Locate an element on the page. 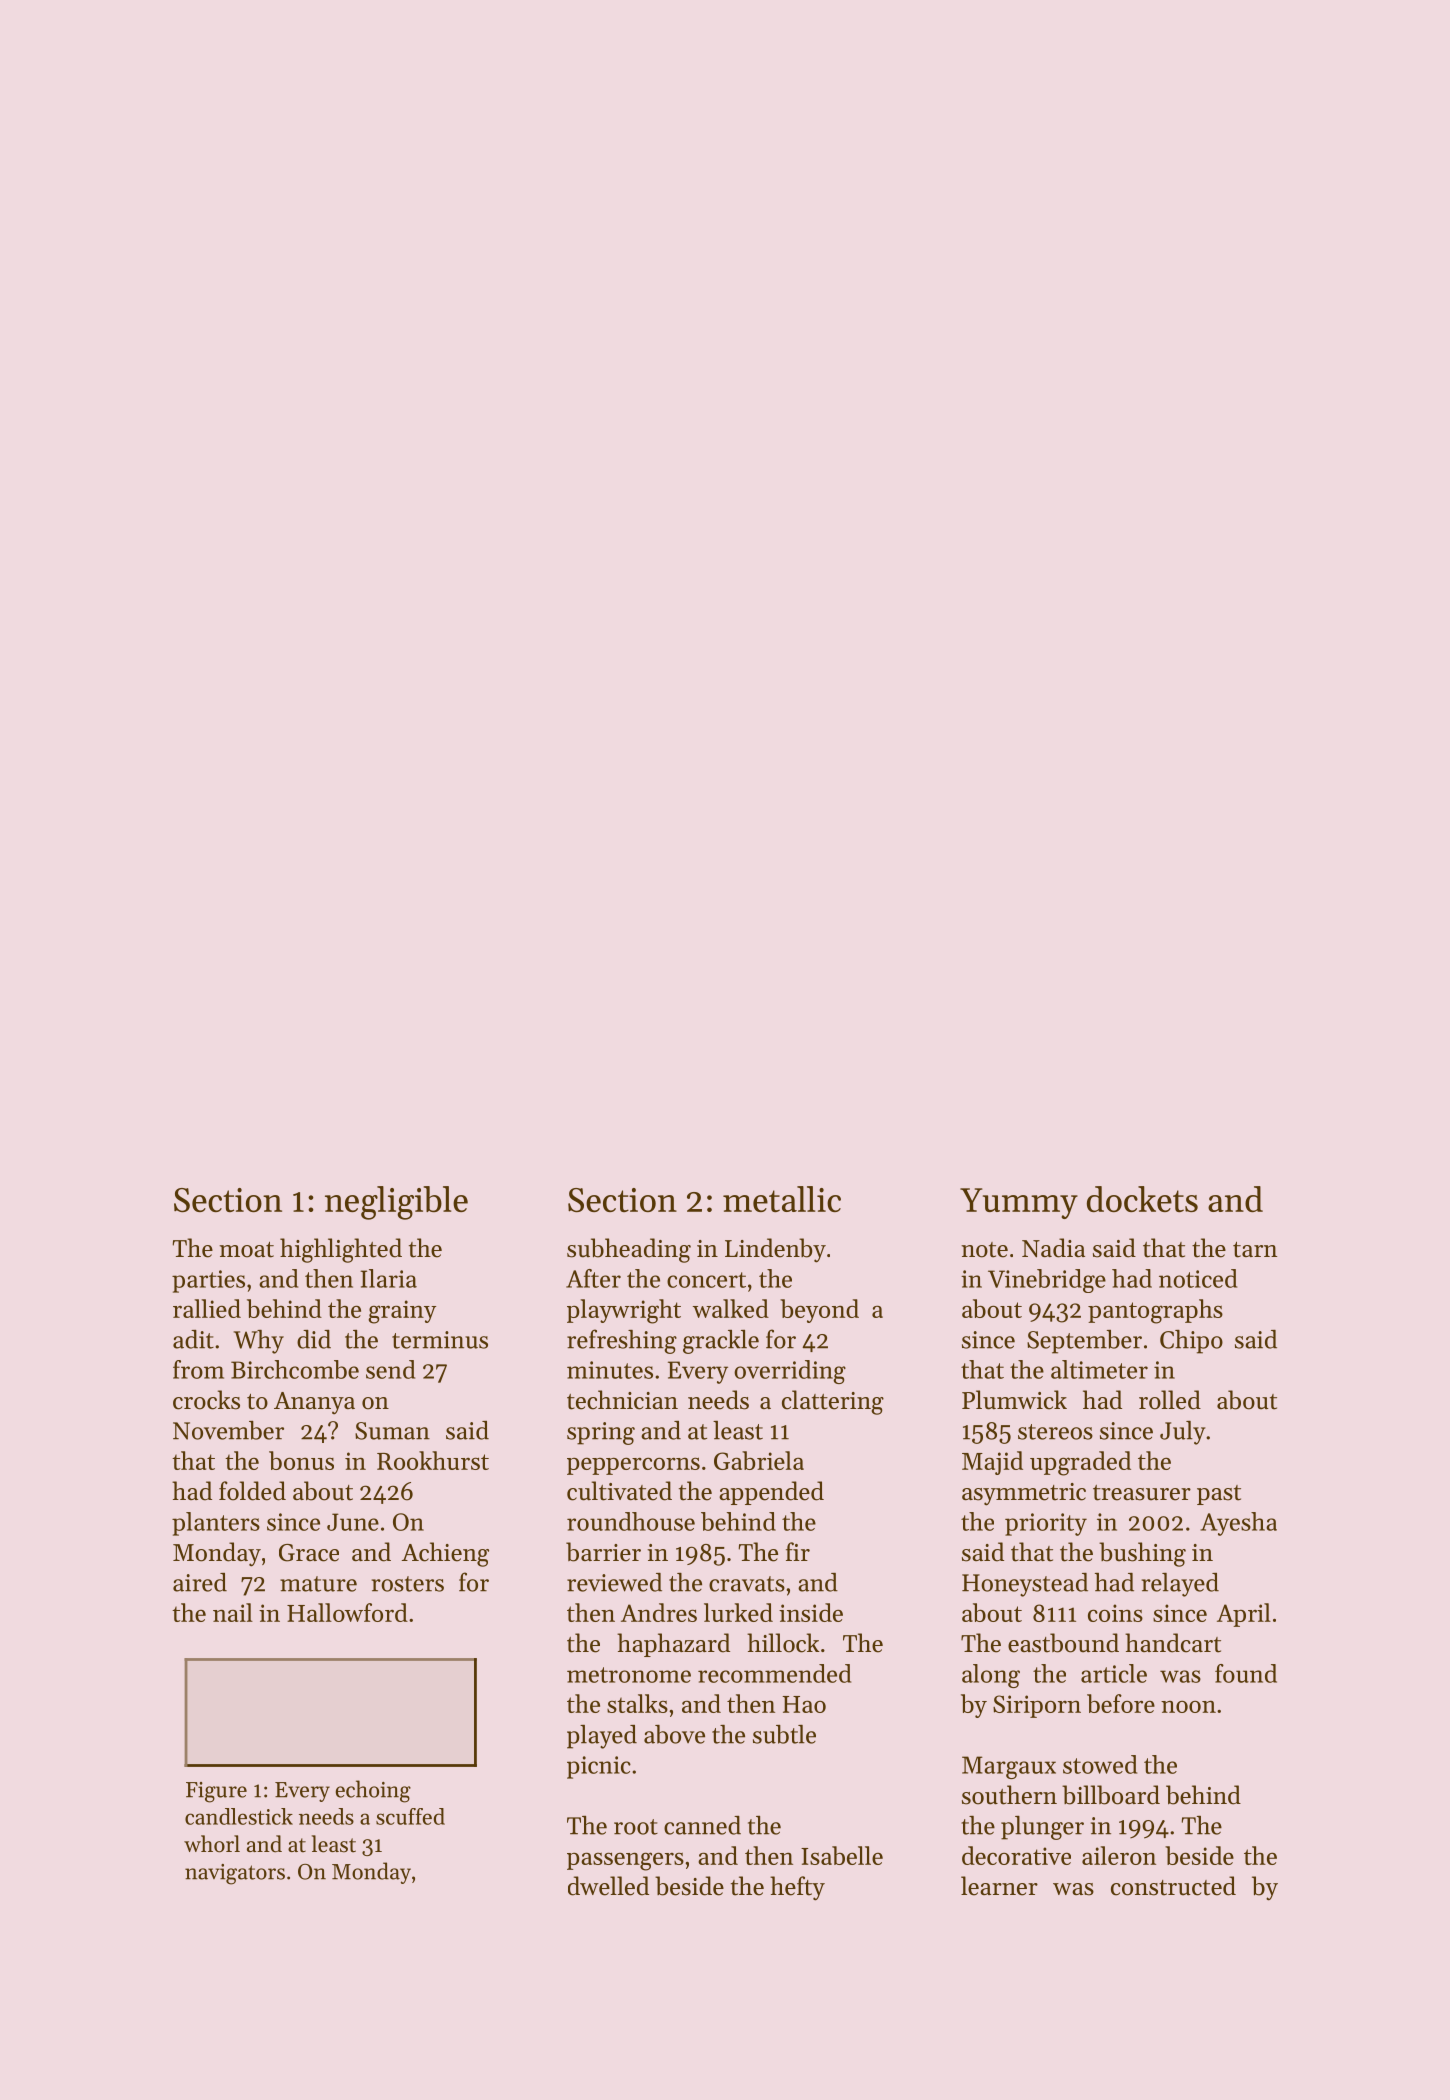 The width and height of the page is (1450, 2100). Ayesha is located at coordinates (1238, 1524).
